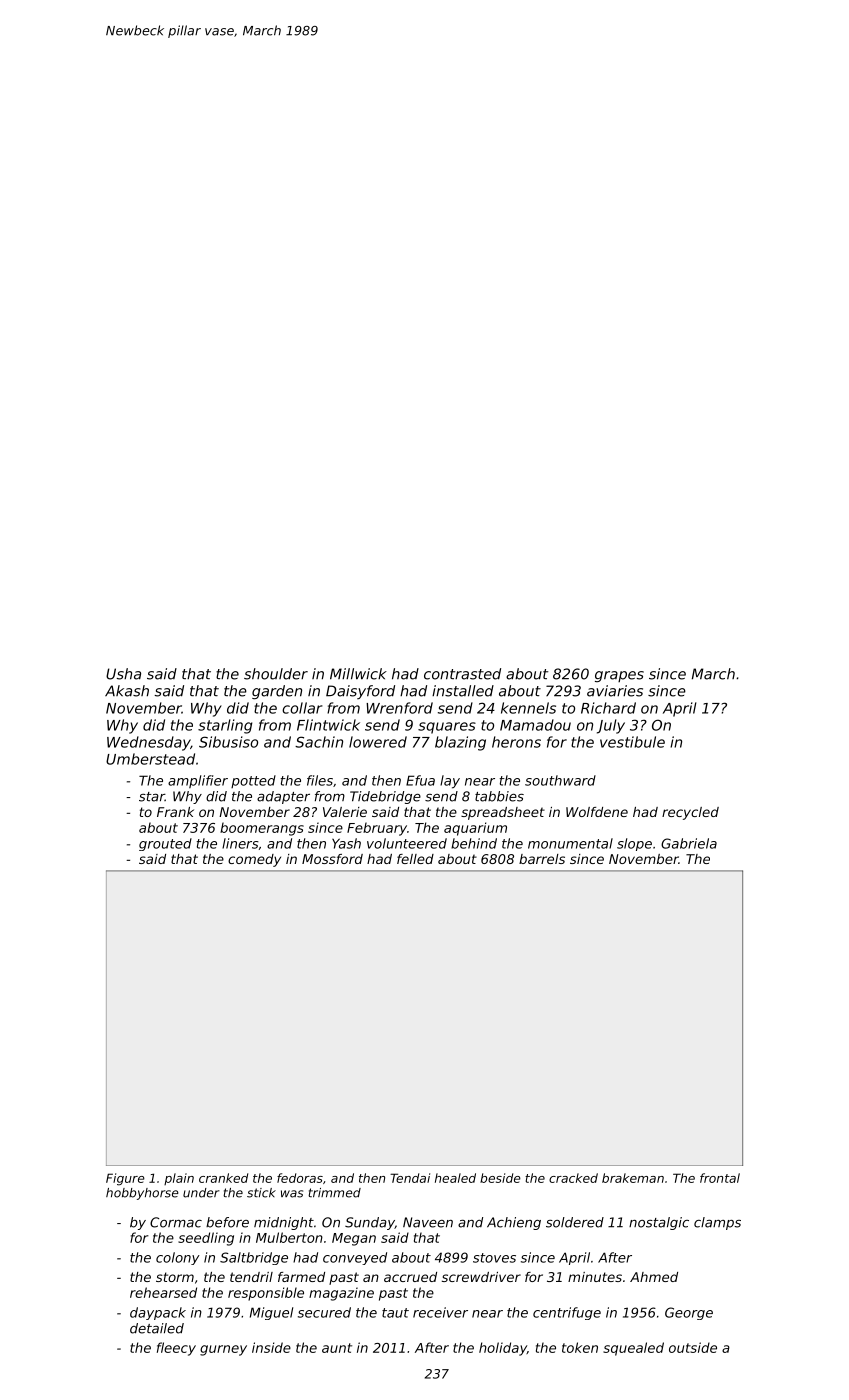  What do you see at coordinates (385, 797) in the screenshot?
I see `Tidebridge` at bounding box center [385, 797].
